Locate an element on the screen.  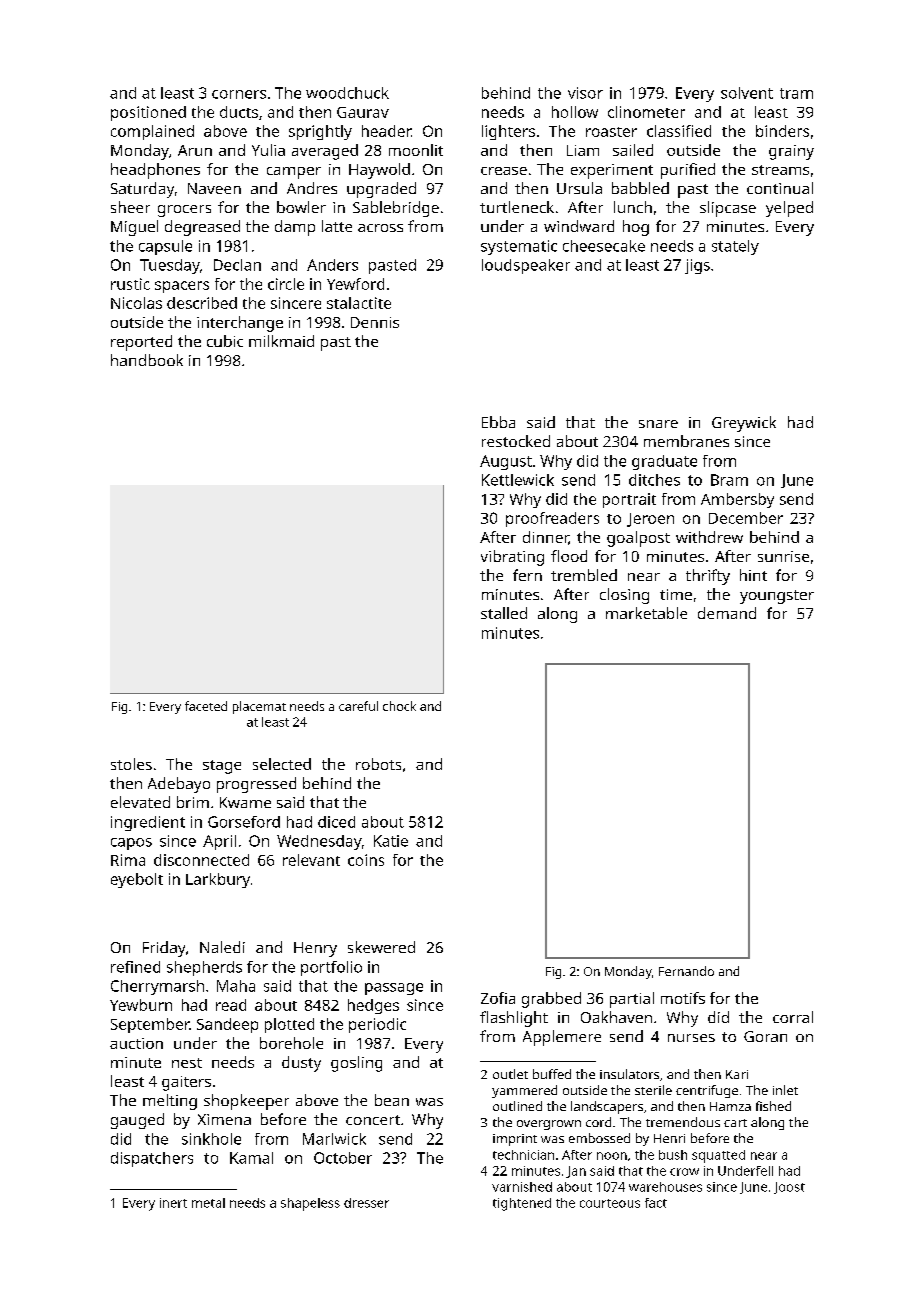
youngster is located at coordinates (777, 597).
